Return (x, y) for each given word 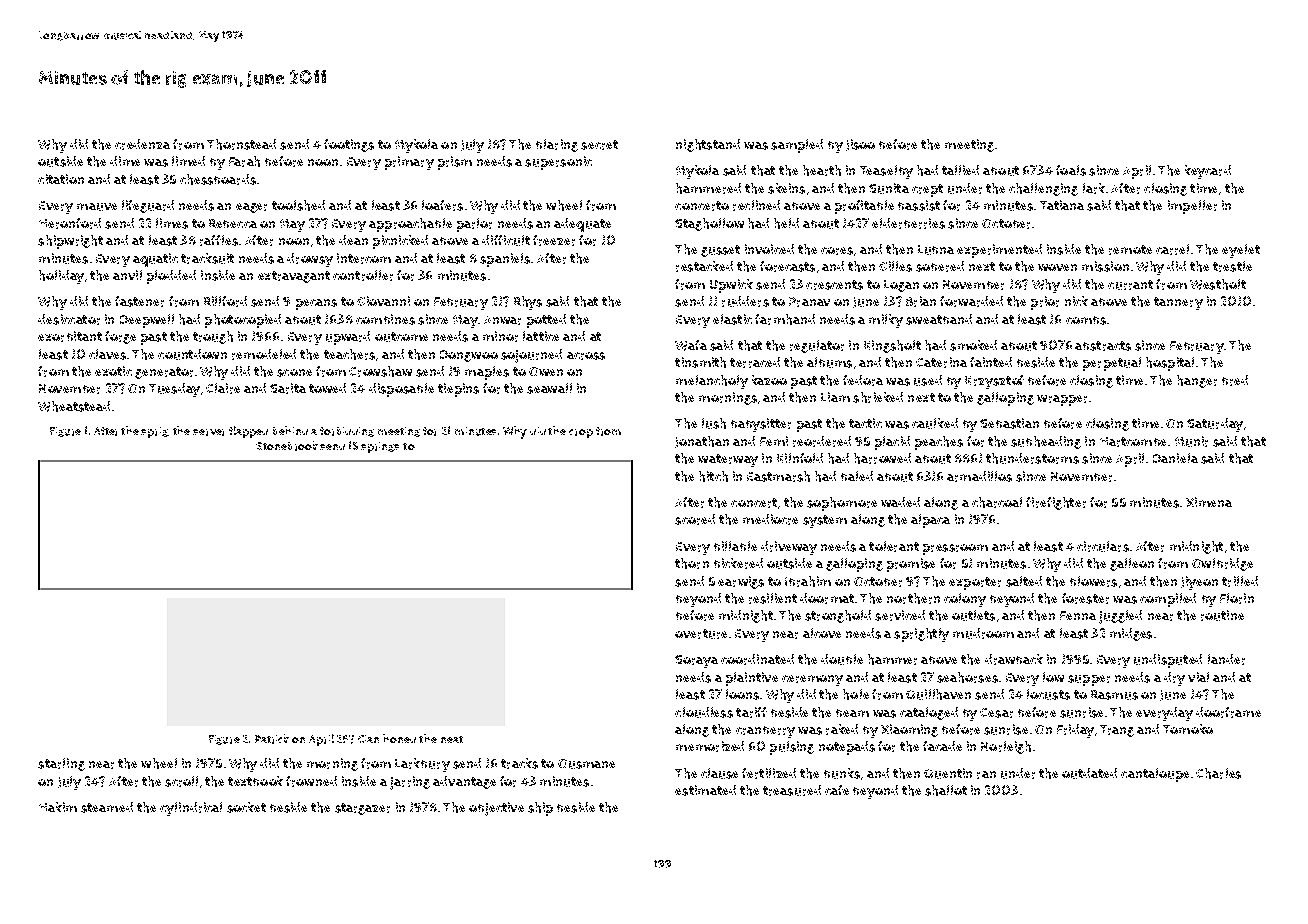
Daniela (1175, 458)
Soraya (696, 661)
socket (246, 807)
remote (1130, 250)
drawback (1014, 659)
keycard (1208, 172)
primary (409, 163)
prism (455, 163)
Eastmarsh (778, 476)
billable (735, 546)
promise (911, 565)
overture (701, 634)
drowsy (310, 260)
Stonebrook (287, 446)
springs (380, 447)
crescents (834, 285)
